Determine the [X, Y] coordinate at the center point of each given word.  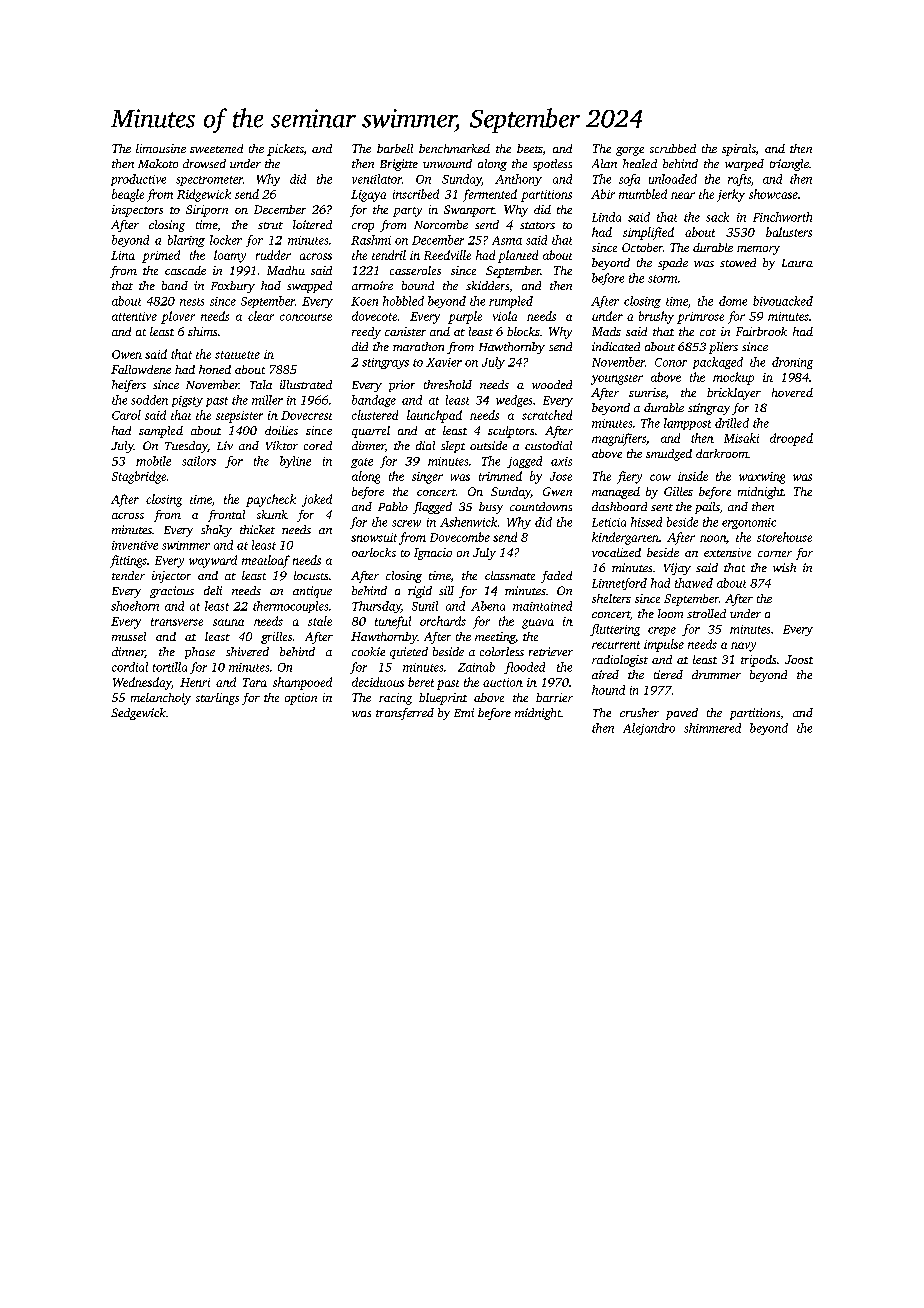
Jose [561, 476]
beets [530, 148]
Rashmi [371, 240]
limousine [161, 148]
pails [707, 508]
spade [673, 264]
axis [561, 461]
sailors [199, 461]
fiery [629, 477]
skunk [272, 514]
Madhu [286, 270]
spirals [739, 150]
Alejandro [649, 729]
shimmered [712, 728]
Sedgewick [138, 714]
